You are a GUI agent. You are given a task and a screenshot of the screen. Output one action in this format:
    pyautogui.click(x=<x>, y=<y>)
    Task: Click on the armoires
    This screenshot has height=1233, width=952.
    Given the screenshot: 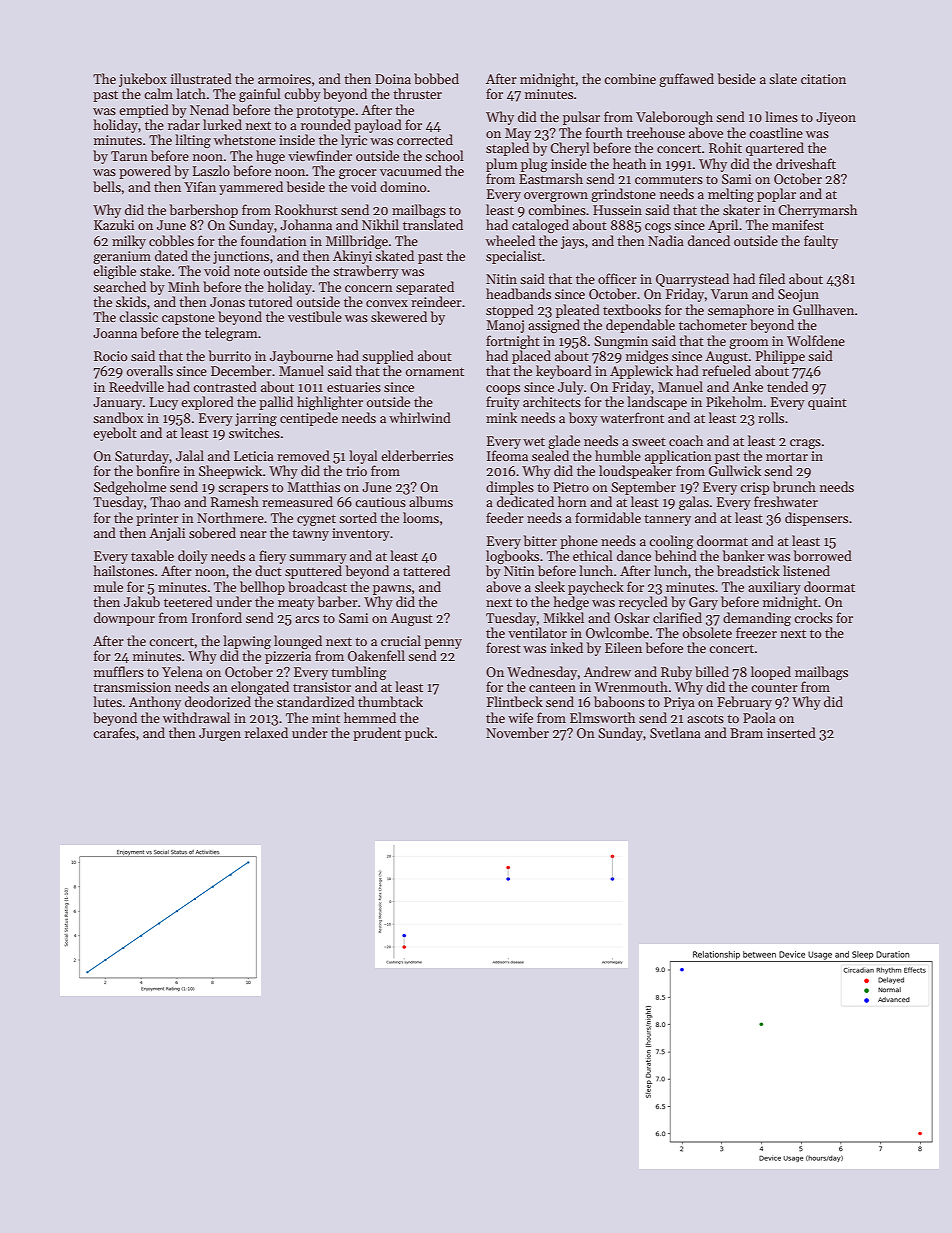 What is the action you would take?
    pyautogui.click(x=284, y=79)
